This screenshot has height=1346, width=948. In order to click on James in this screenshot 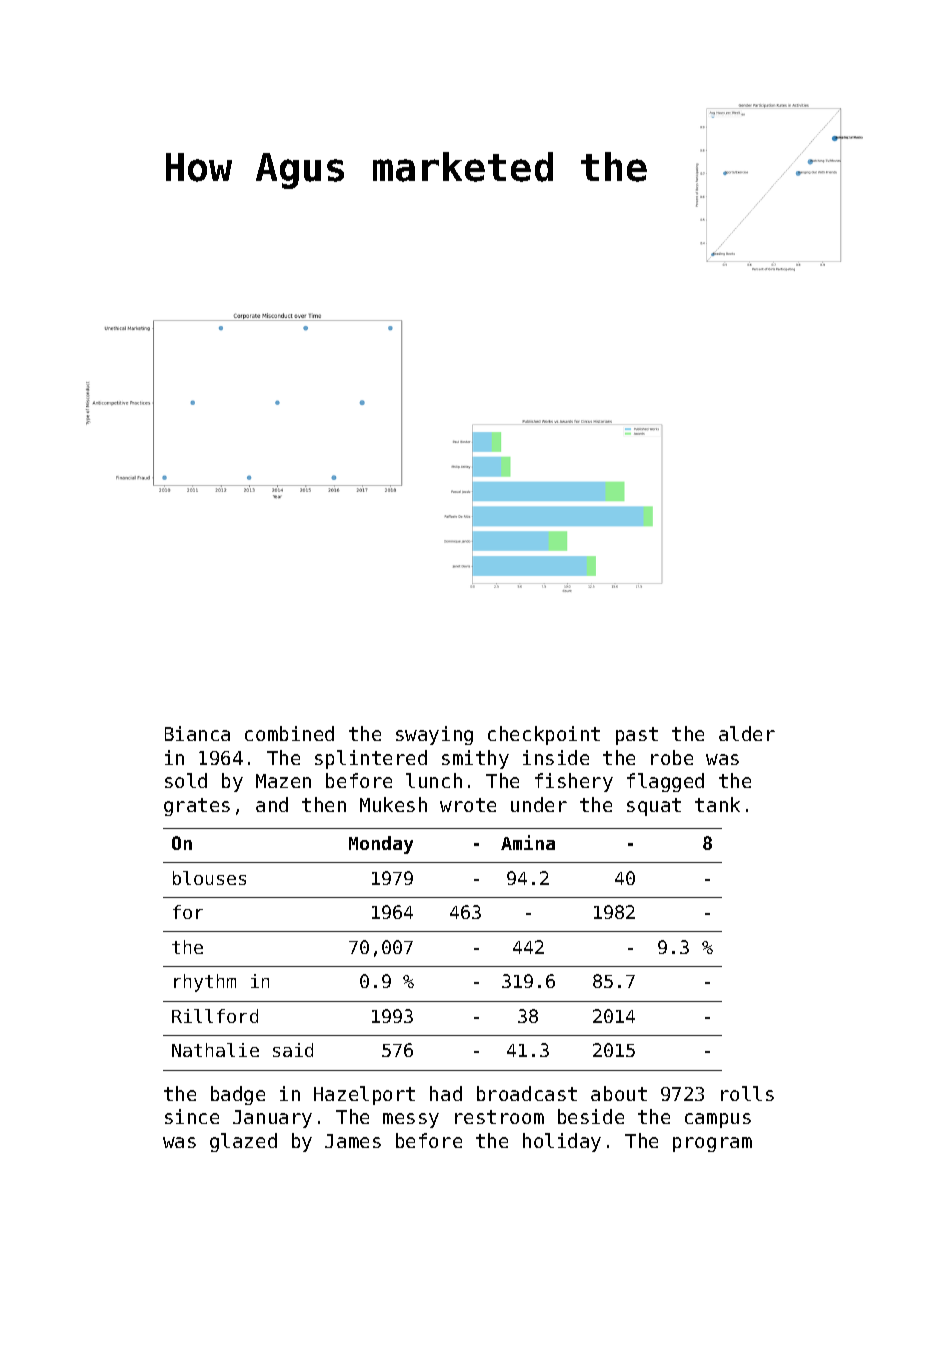, I will do `click(353, 1141)`.
